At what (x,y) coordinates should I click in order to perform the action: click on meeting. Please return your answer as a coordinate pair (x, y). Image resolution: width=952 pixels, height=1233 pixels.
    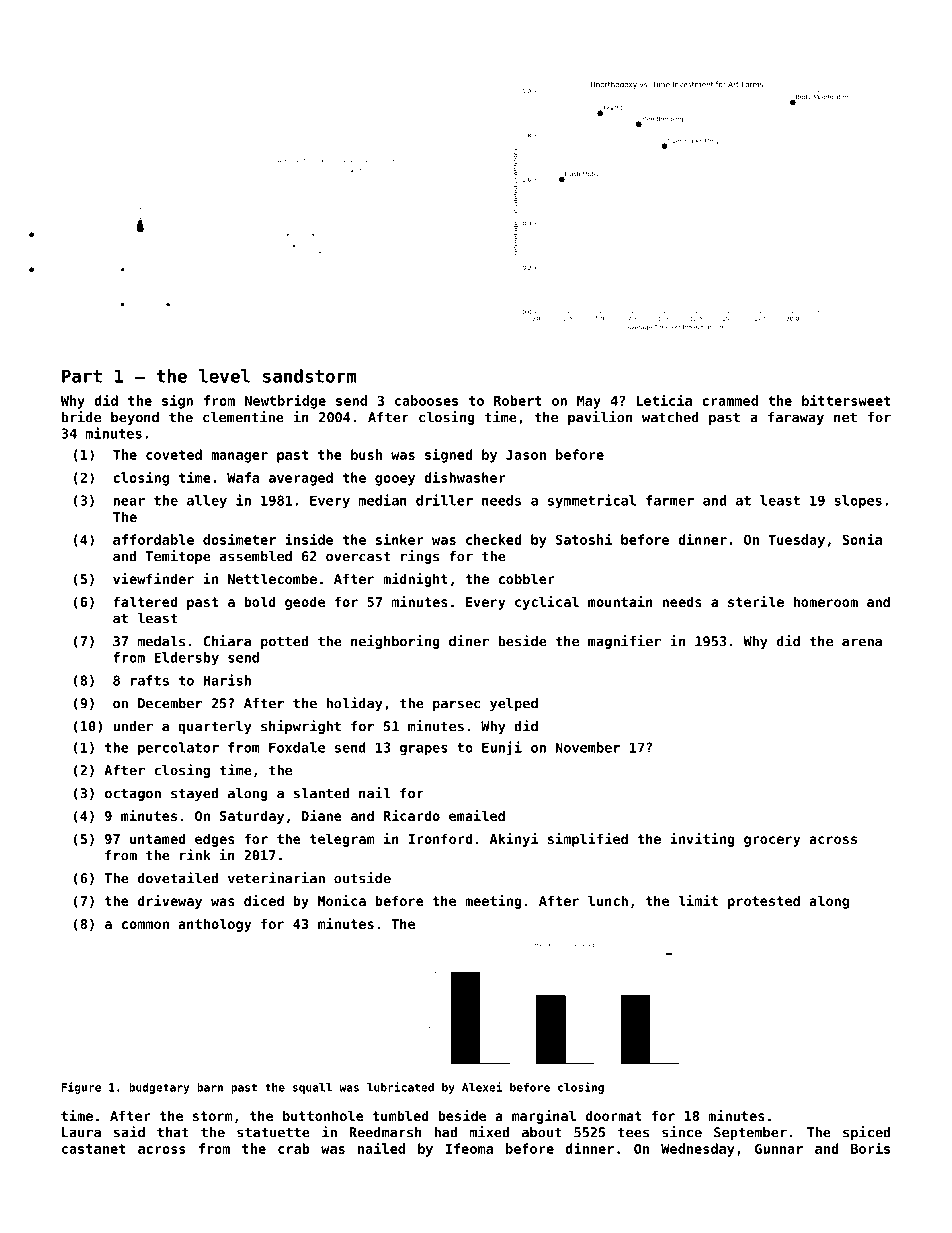
    Looking at the image, I should click on (493, 902).
